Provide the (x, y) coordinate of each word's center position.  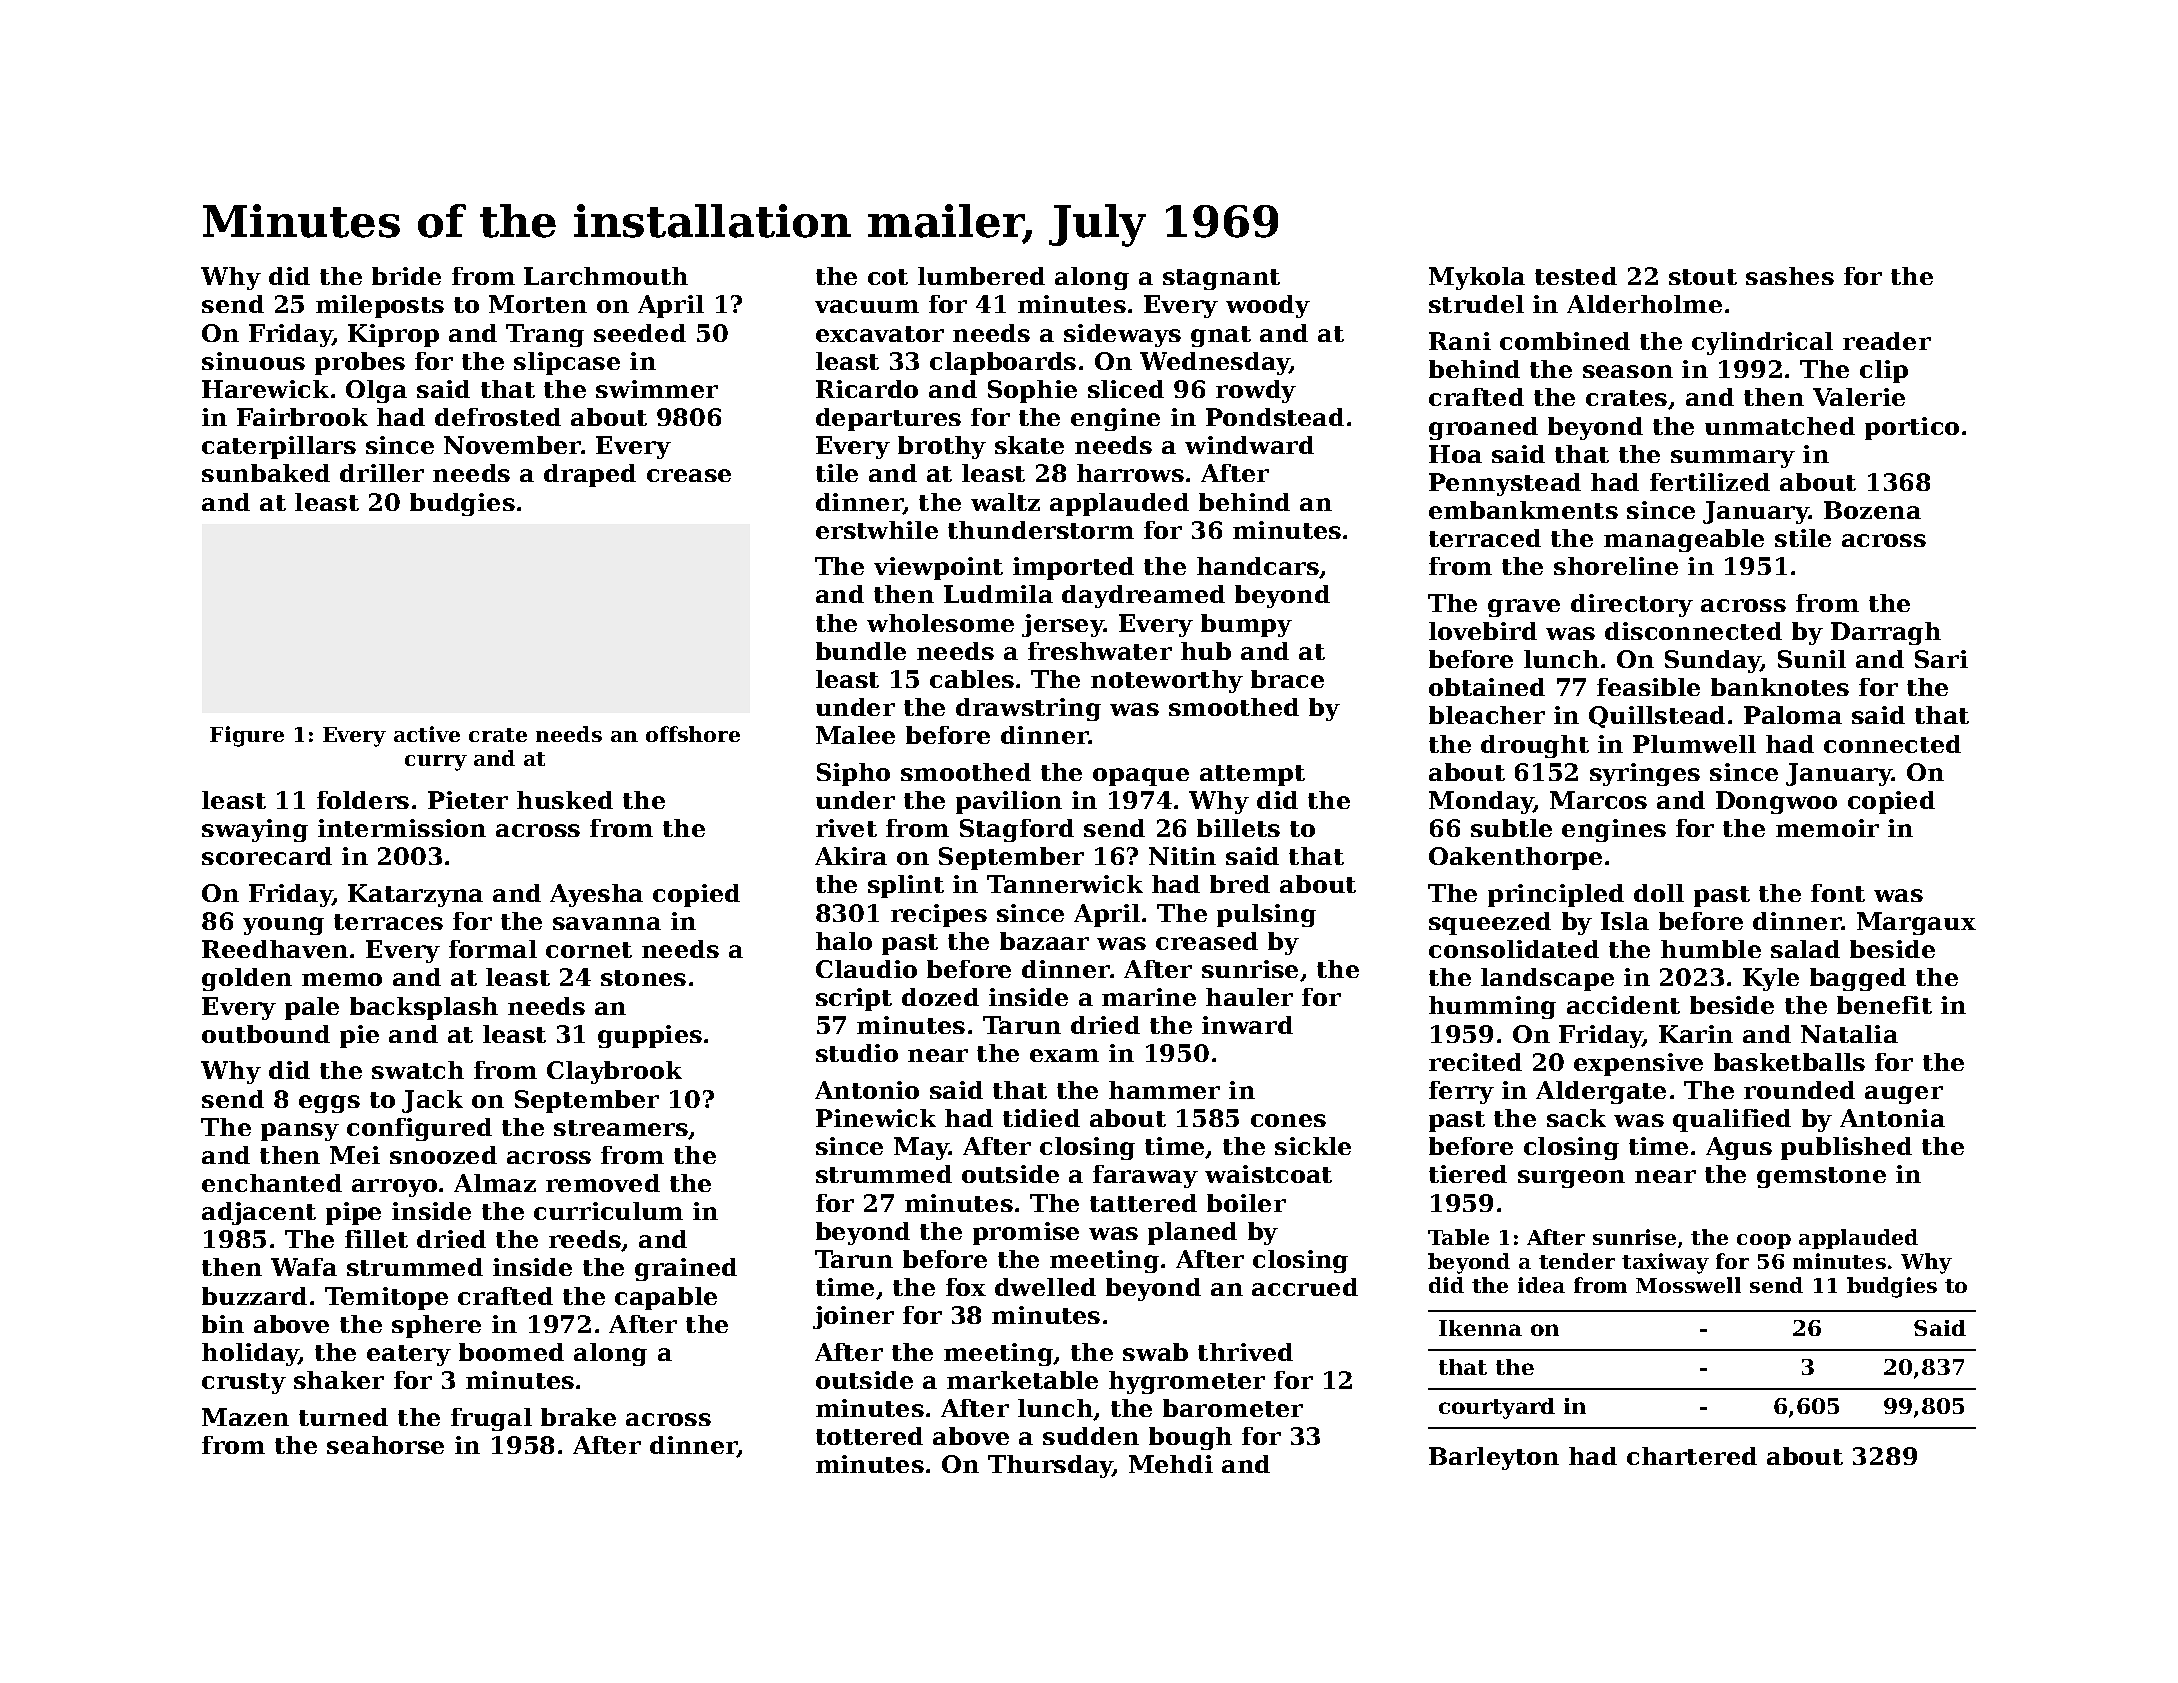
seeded (640, 333)
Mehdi (1171, 1464)
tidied (1041, 1118)
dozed (940, 997)
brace (1287, 679)
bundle (861, 651)
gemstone (1821, 1177)
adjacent (259, 1213)
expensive (1638, 1064)
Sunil (1812, 659)
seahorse (385, 1445)
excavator (880, 334)
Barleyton (1494, 1458)
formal (493, 949)
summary (1733, 459)
